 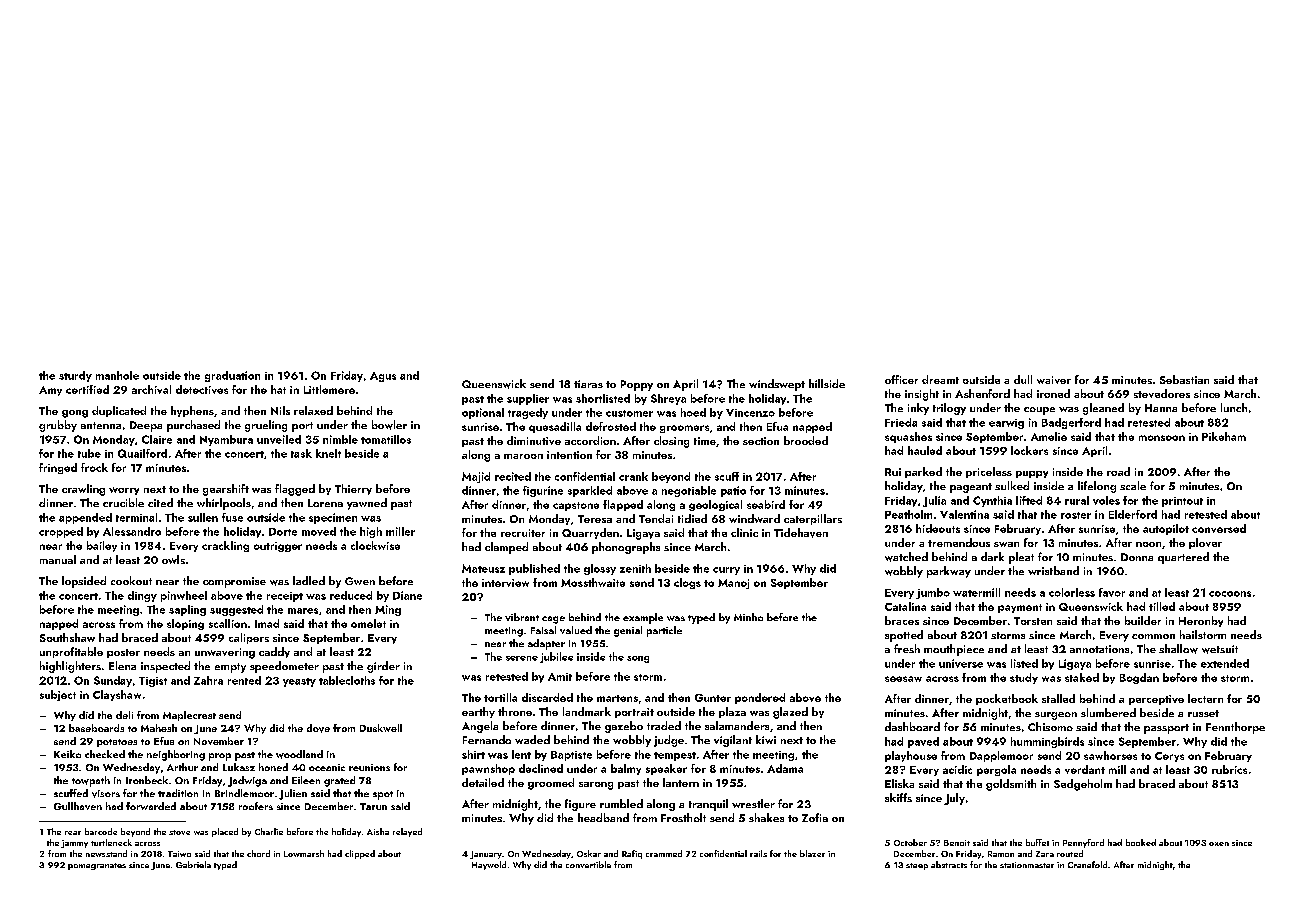 What do you see at coordinates (1133, 514) in the screenshot?
I see `Elderford` at bounding box center [1133, 514].
